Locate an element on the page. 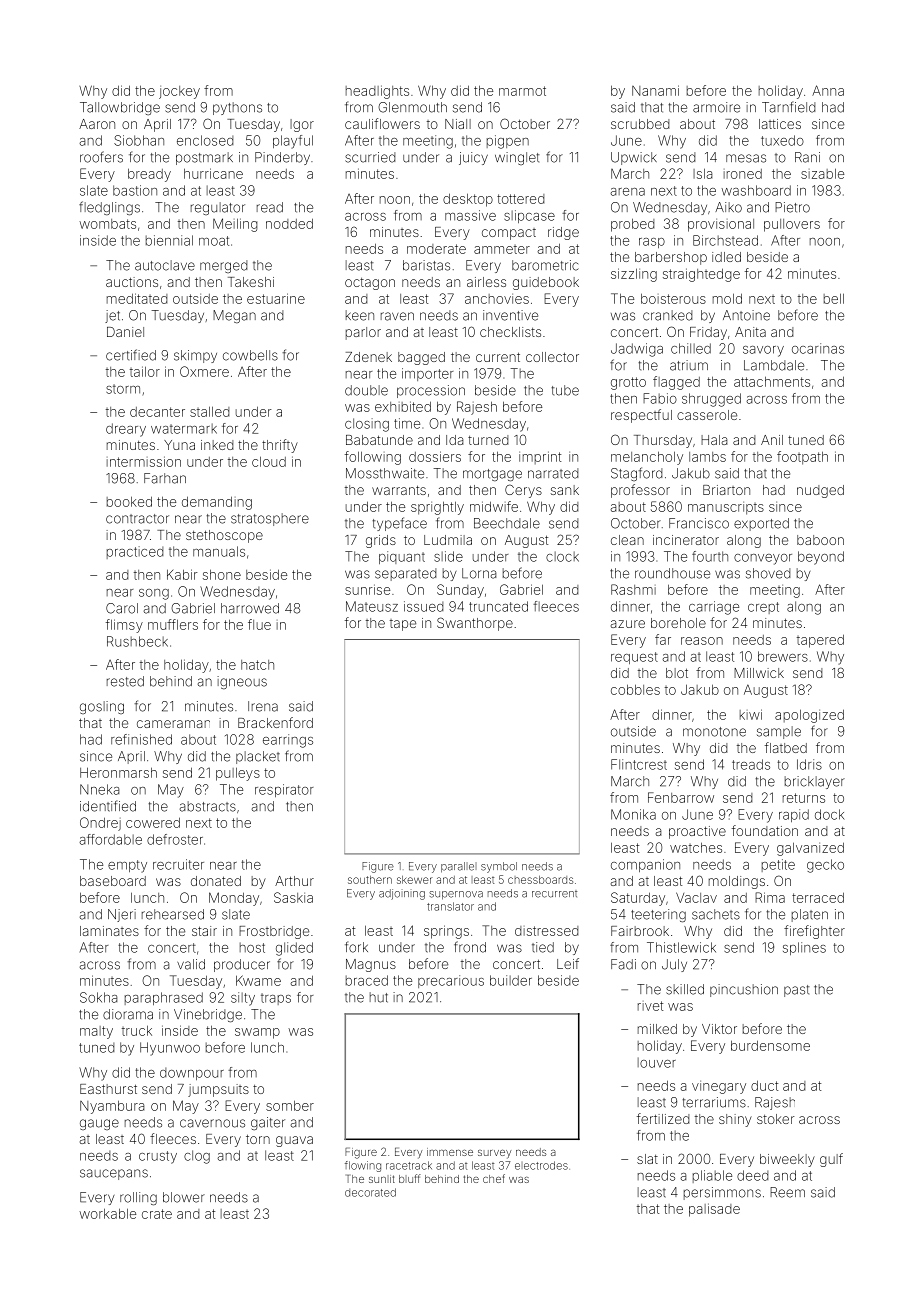 This image has height=1308, width=924. dossiers is located at coordinates (435, 456).
